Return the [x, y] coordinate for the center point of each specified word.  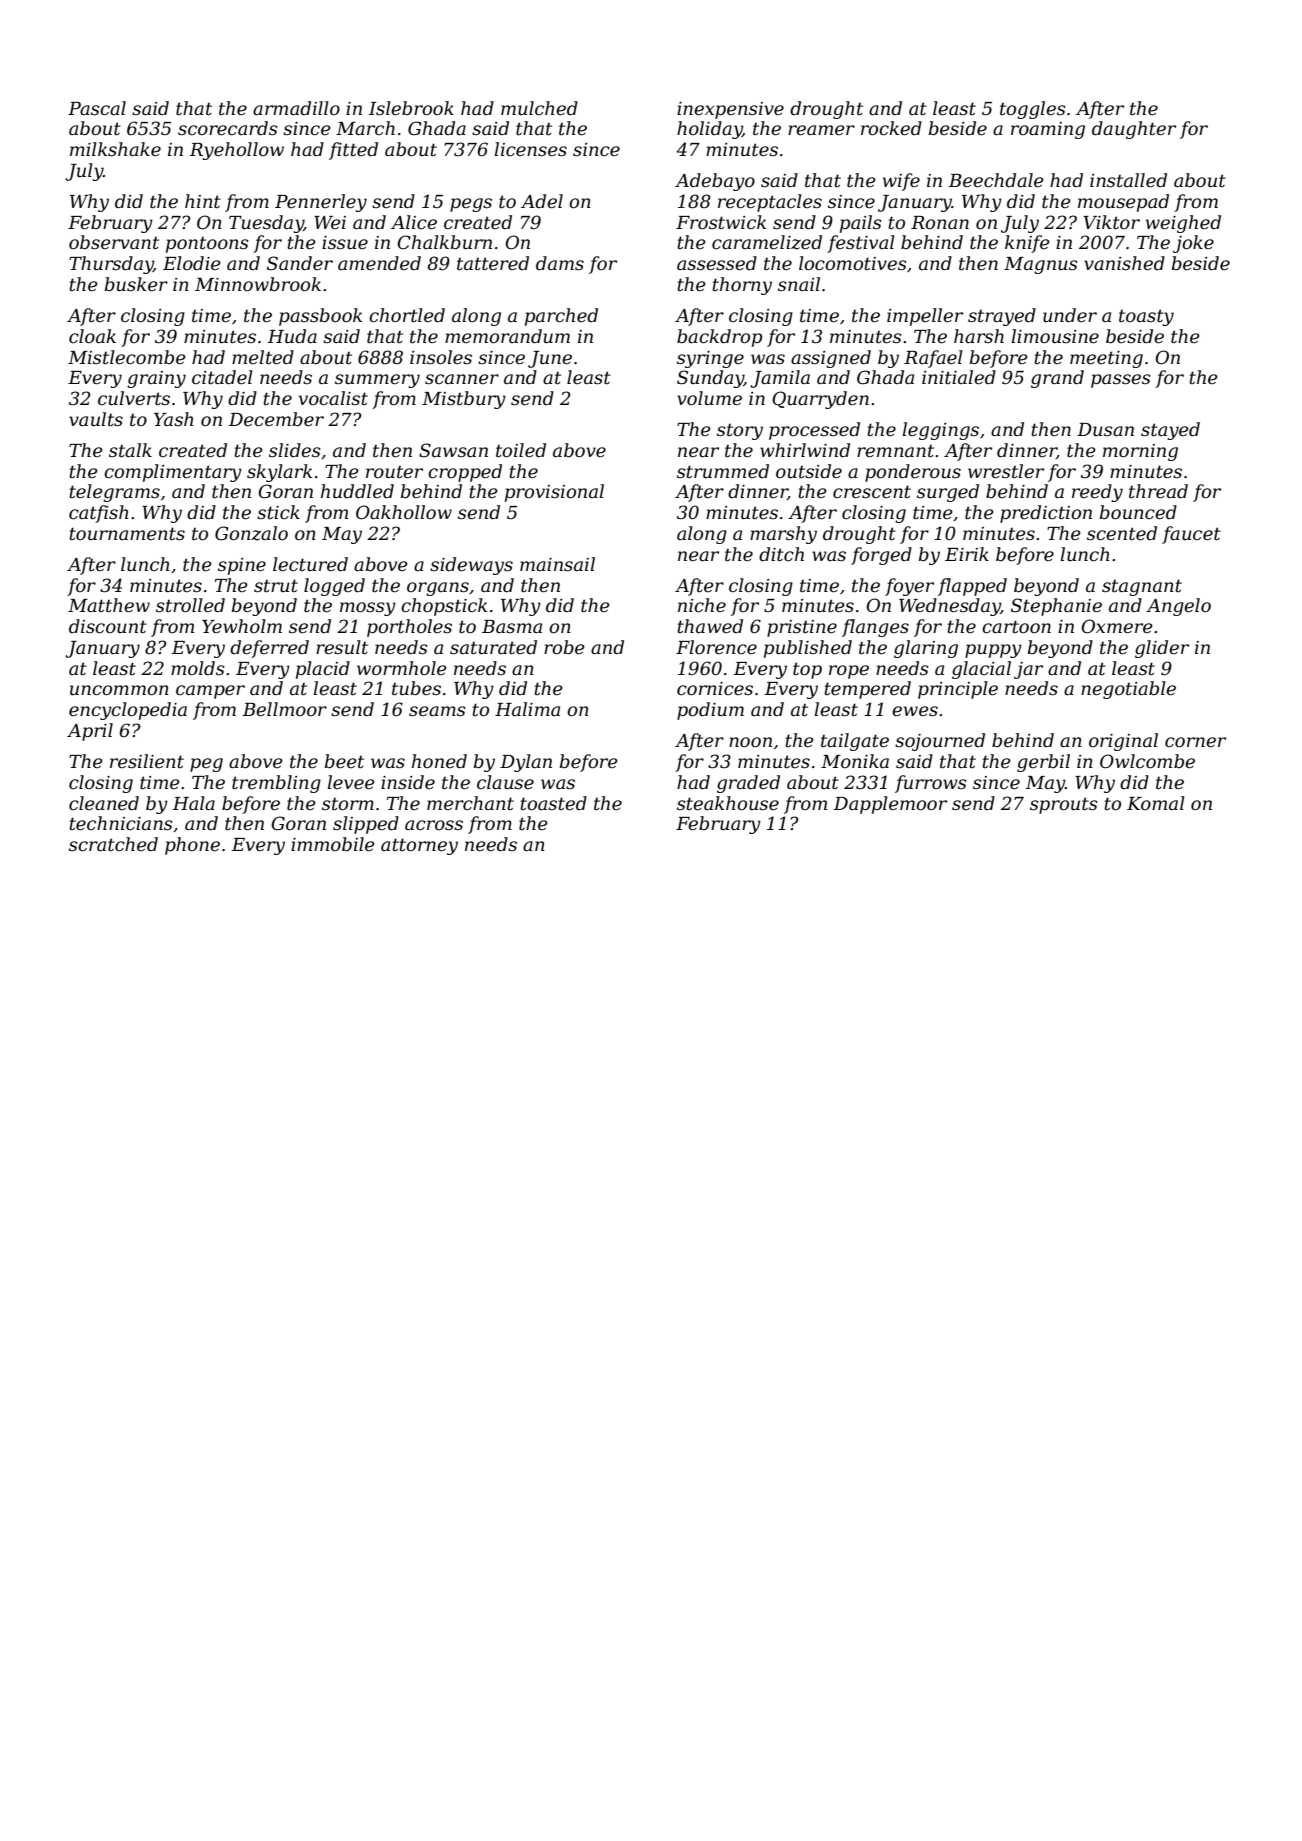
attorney [419, 846]
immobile [333, 844]
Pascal [97, 108]
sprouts [1064, 805]
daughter [1134, 130]
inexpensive [730, 110]
